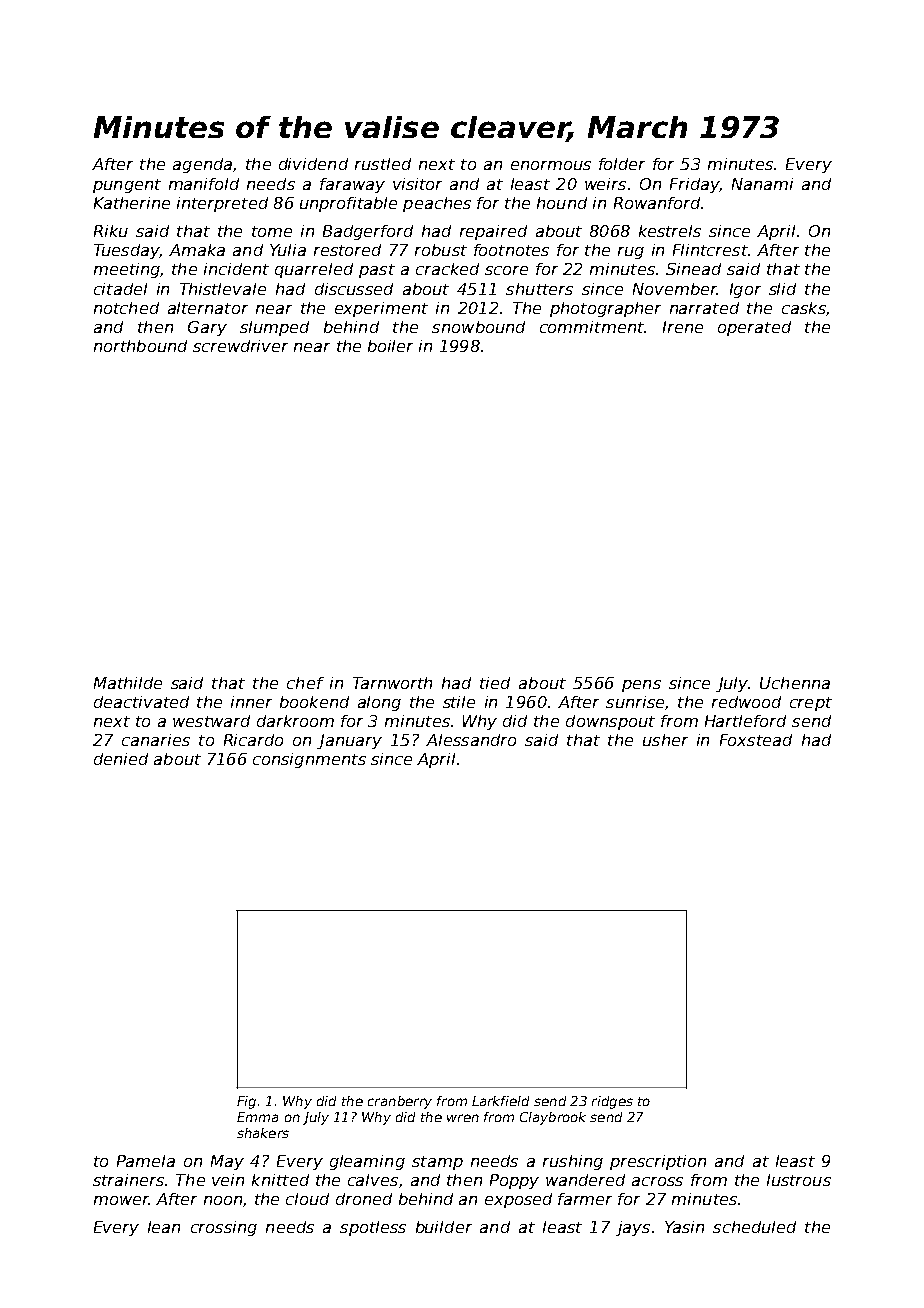 Image resolution: width=924 pixels, height=1308 pixels. Describe the element at coordinates (390, 346) in the document. I see `boiler` at that location.
